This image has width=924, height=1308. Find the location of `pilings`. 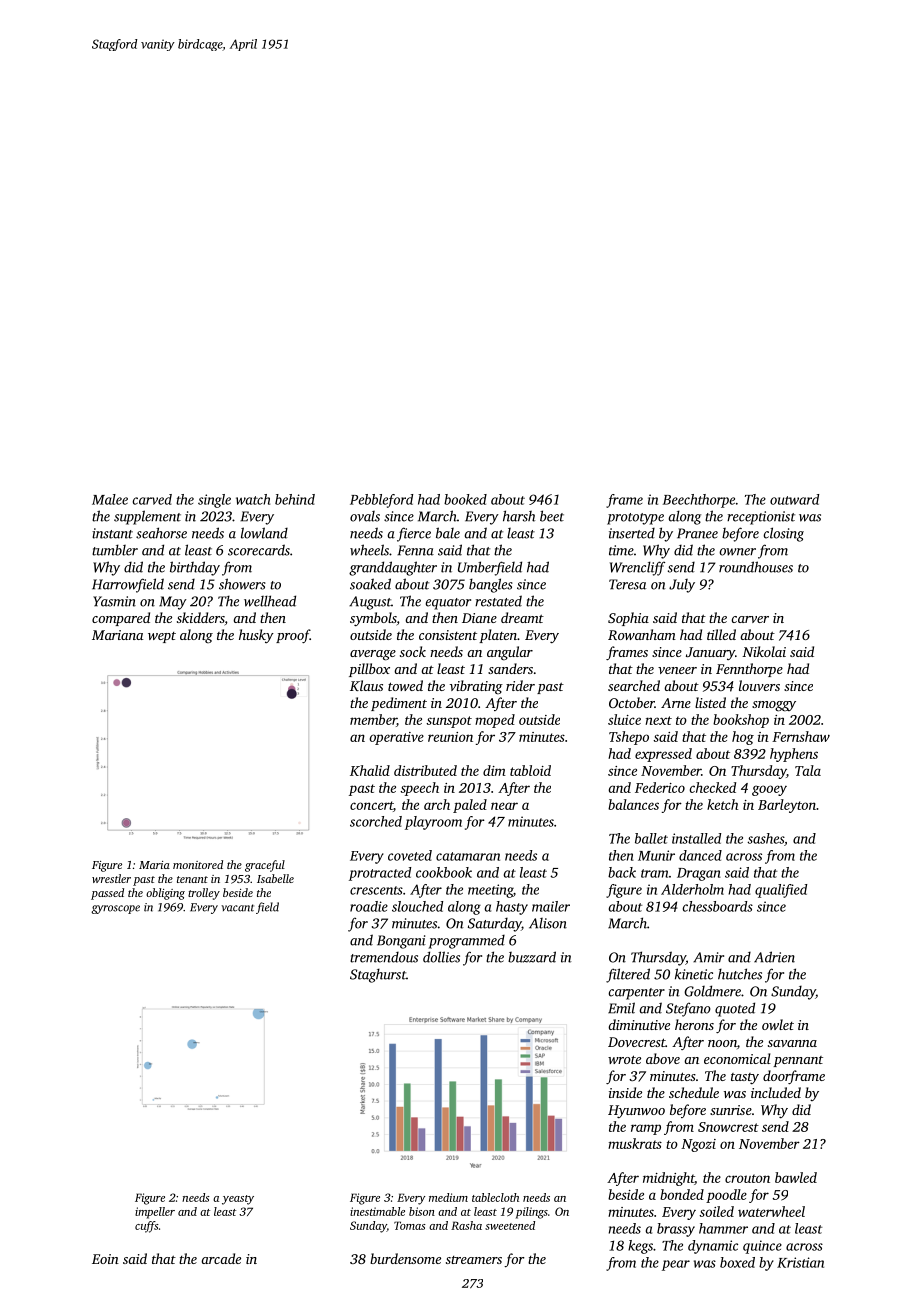

pilings is located at coordinates (532, 1213).
